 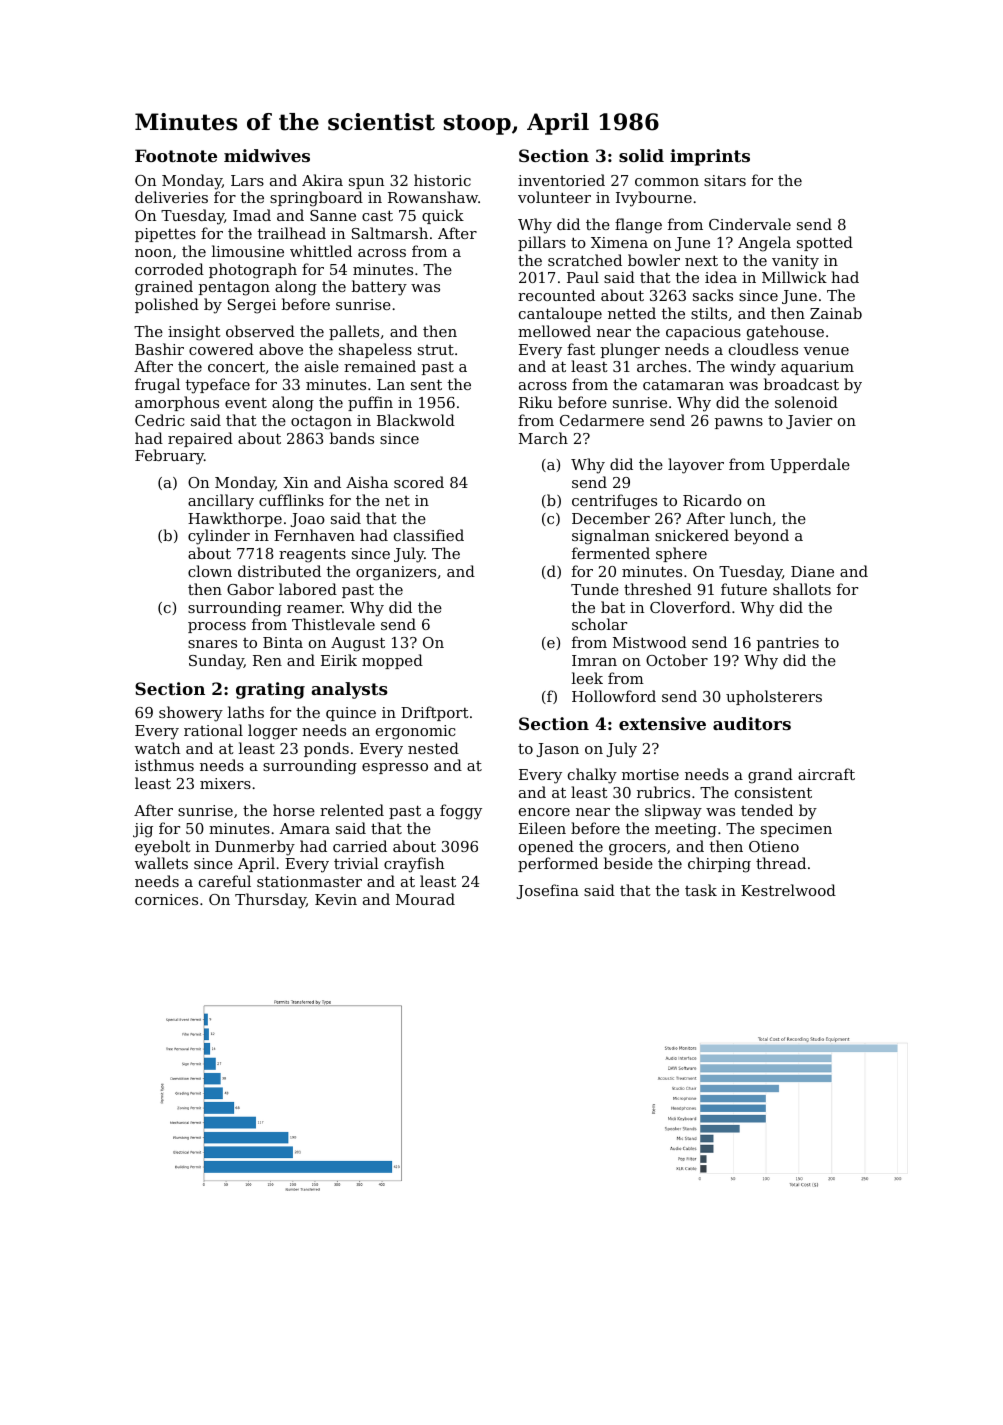 I want to click on leek, so click(x=587, y=678).
